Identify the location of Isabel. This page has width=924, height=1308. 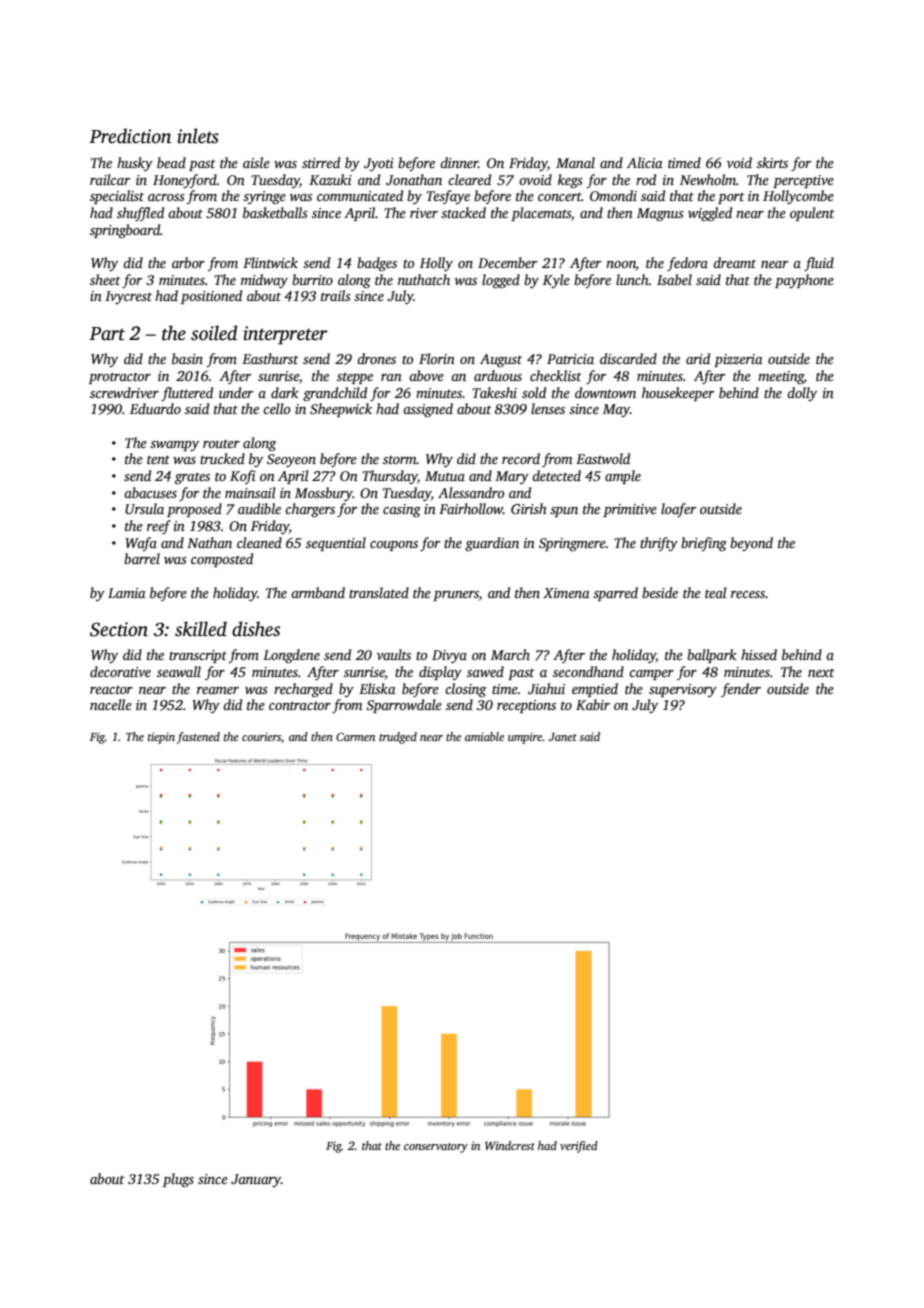
(674, 279).
